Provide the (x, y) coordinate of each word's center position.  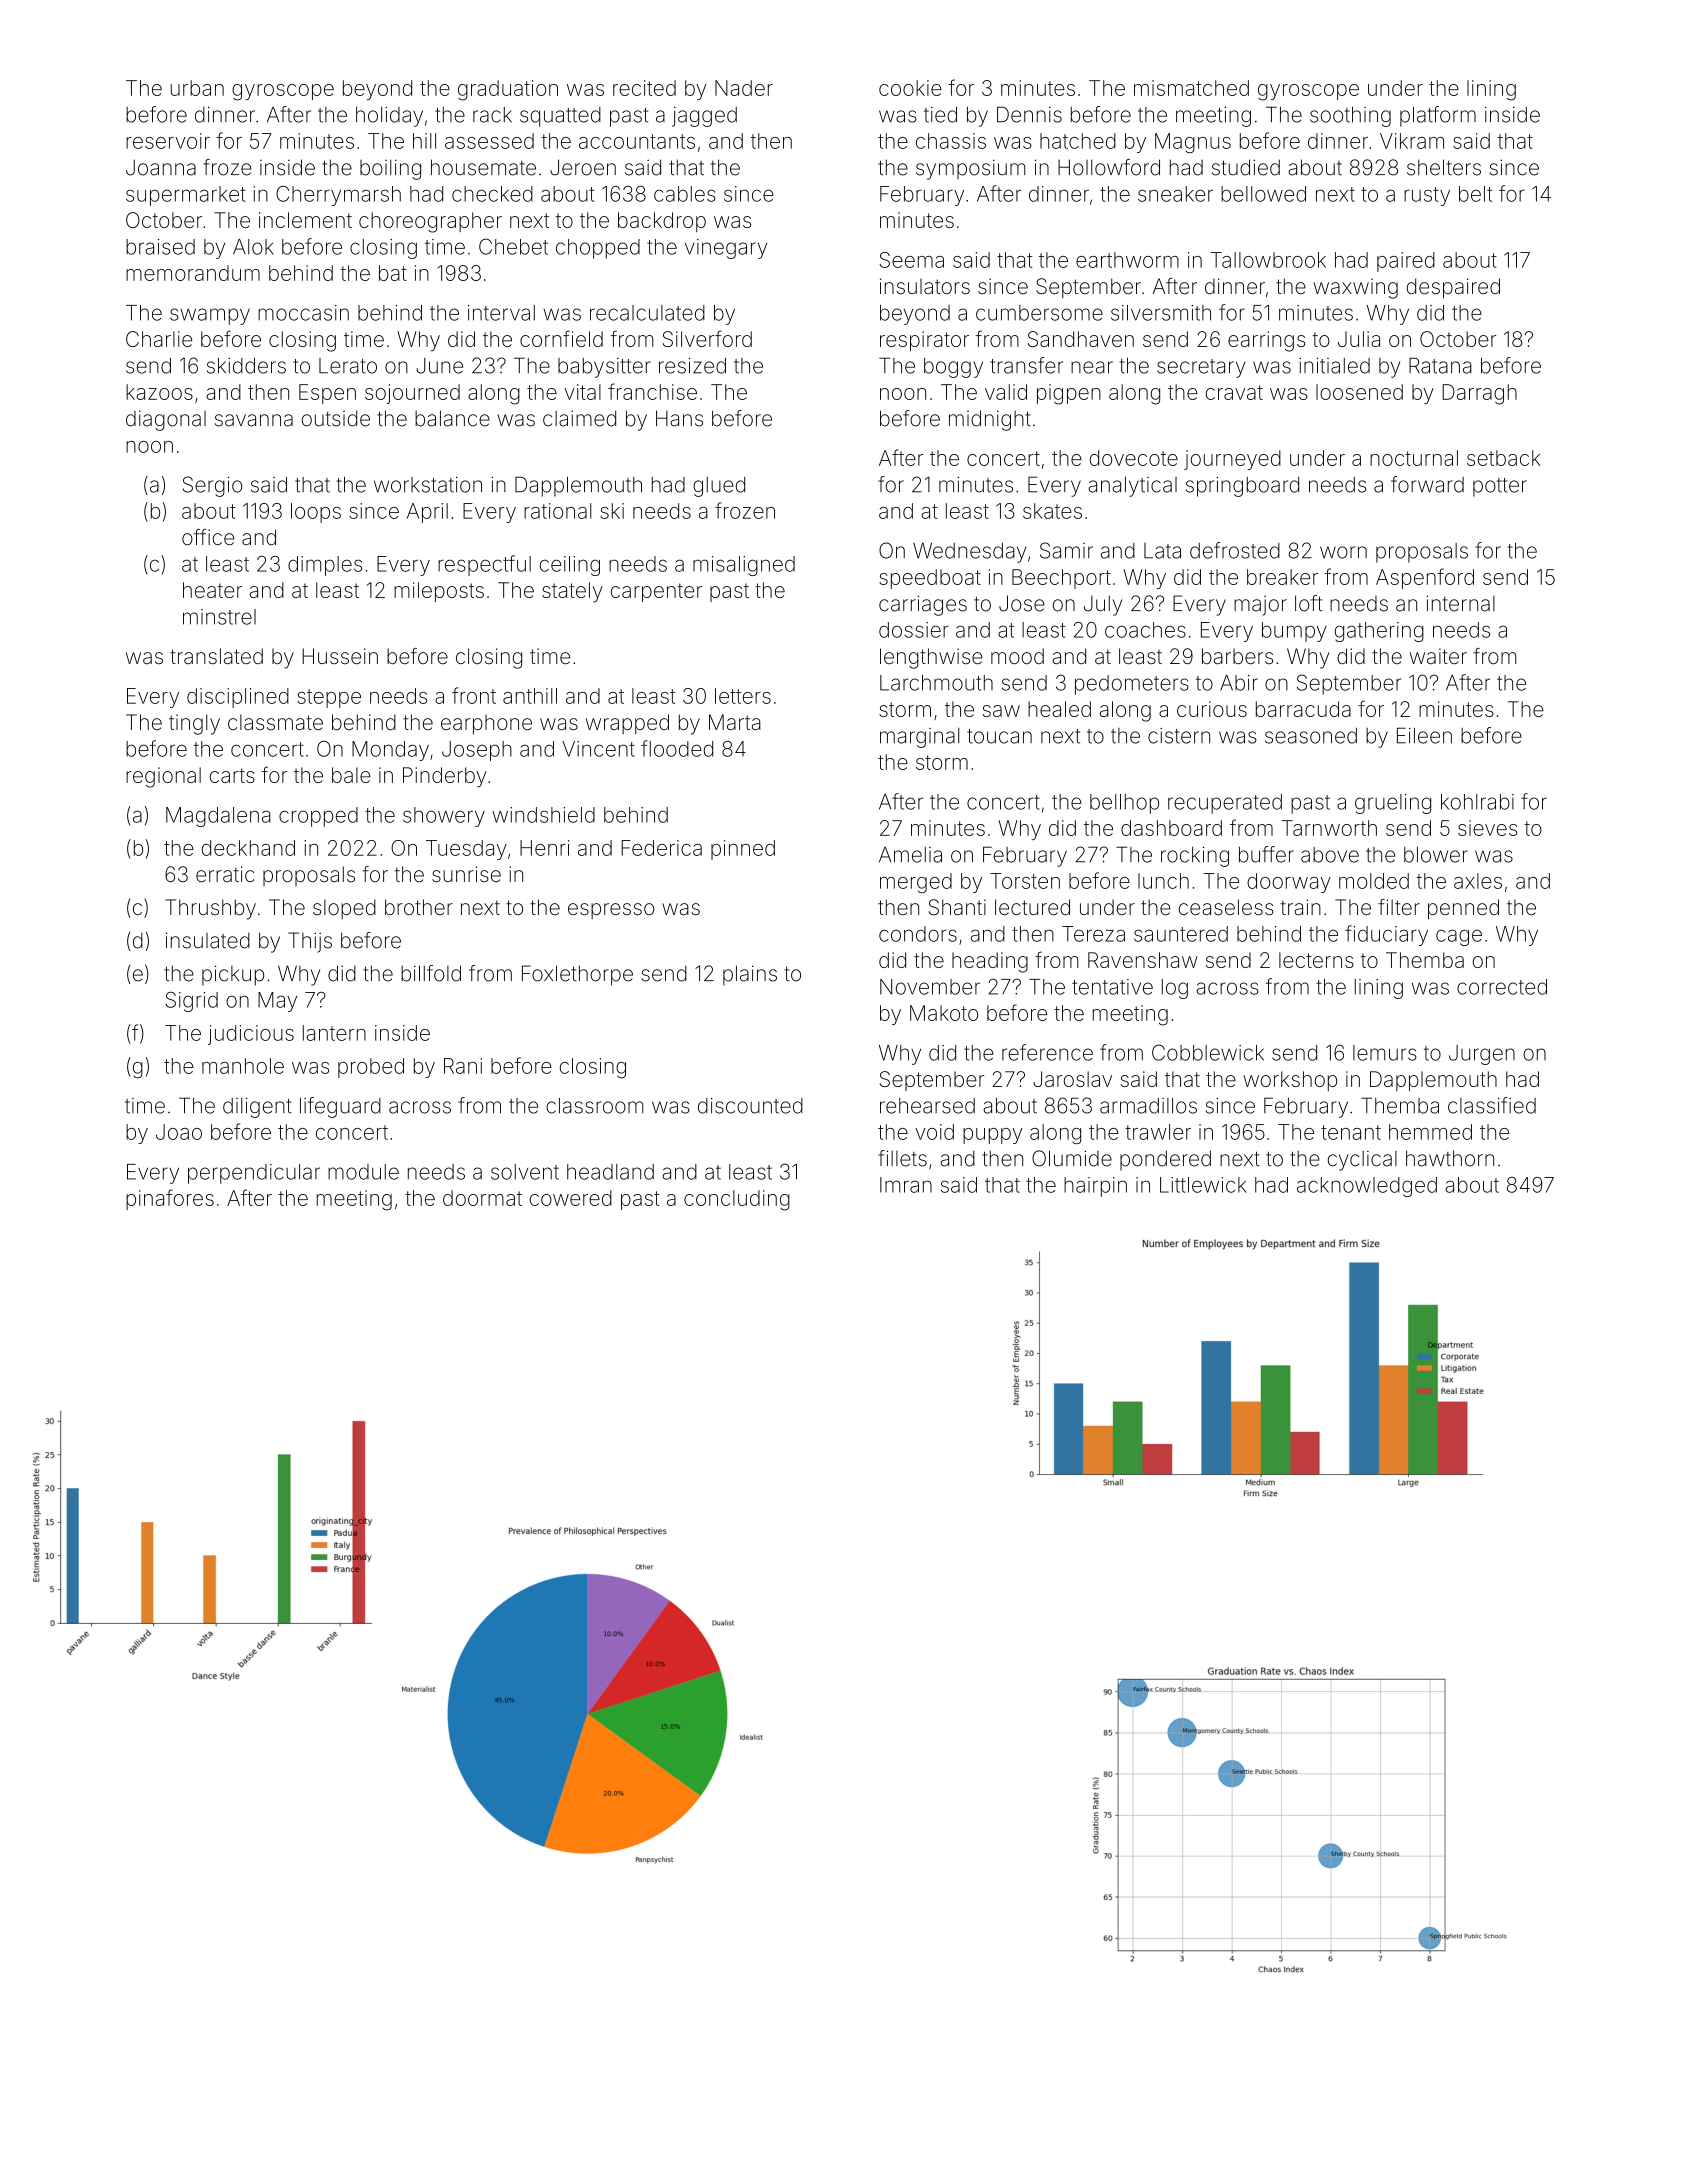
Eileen (1424, 735)
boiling (390, 169)
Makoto (944, 1013)
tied (940, 115)
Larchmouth (936, 683)
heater (212, 590)
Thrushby (210, 909)
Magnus (1193, 143)
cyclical (1362, 1161)
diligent (257, 1108)
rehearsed (927, 1106)
